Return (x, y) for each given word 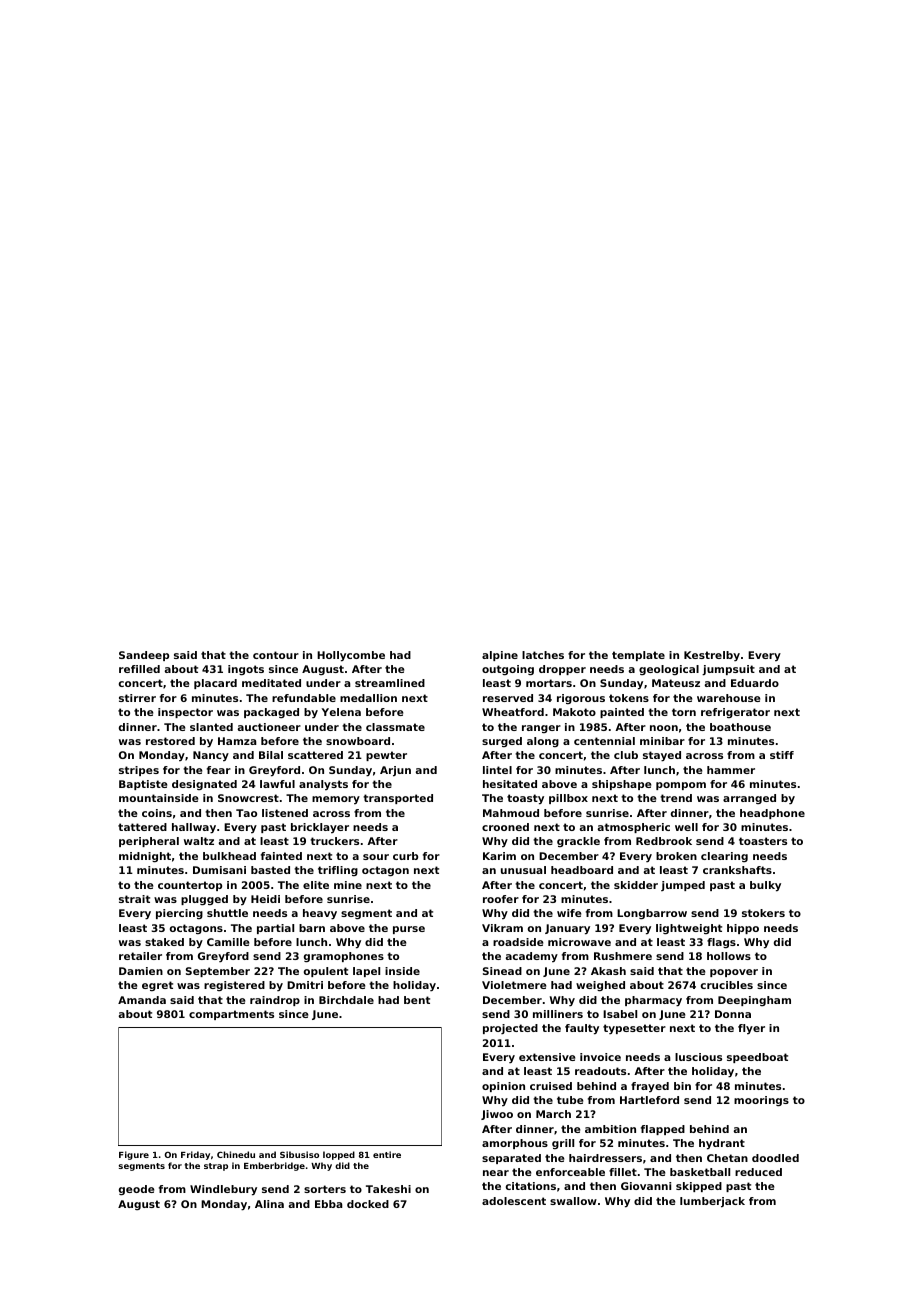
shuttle (227, 913)
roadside (518, 942)
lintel (497, 770)
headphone (772, 814)
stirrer (137, 698)
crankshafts (737, 870)
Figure (134, 1155)
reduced (758, 1172)
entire (387, 1154)
